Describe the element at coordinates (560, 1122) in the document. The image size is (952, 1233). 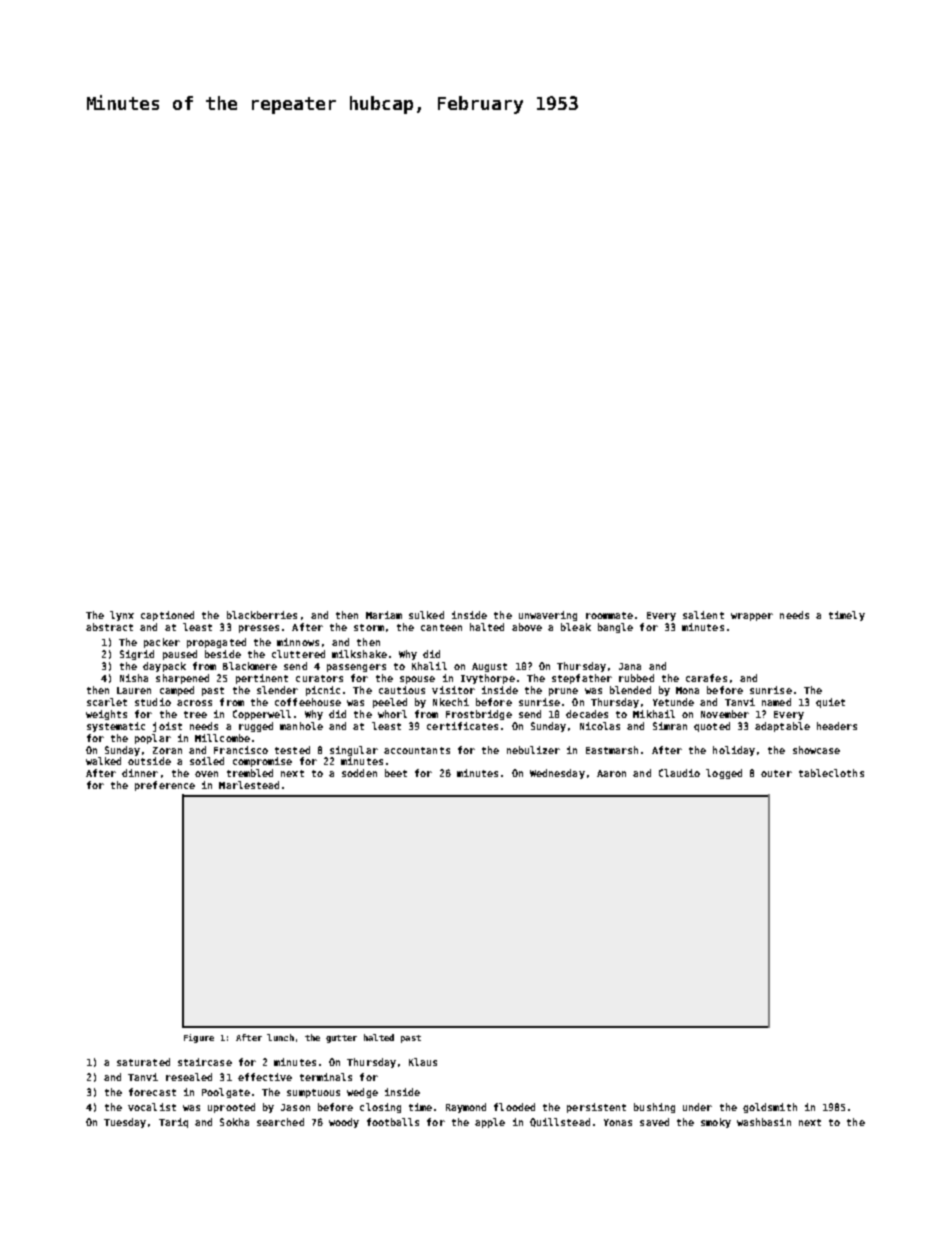
I see `Quillstead` at that location.
